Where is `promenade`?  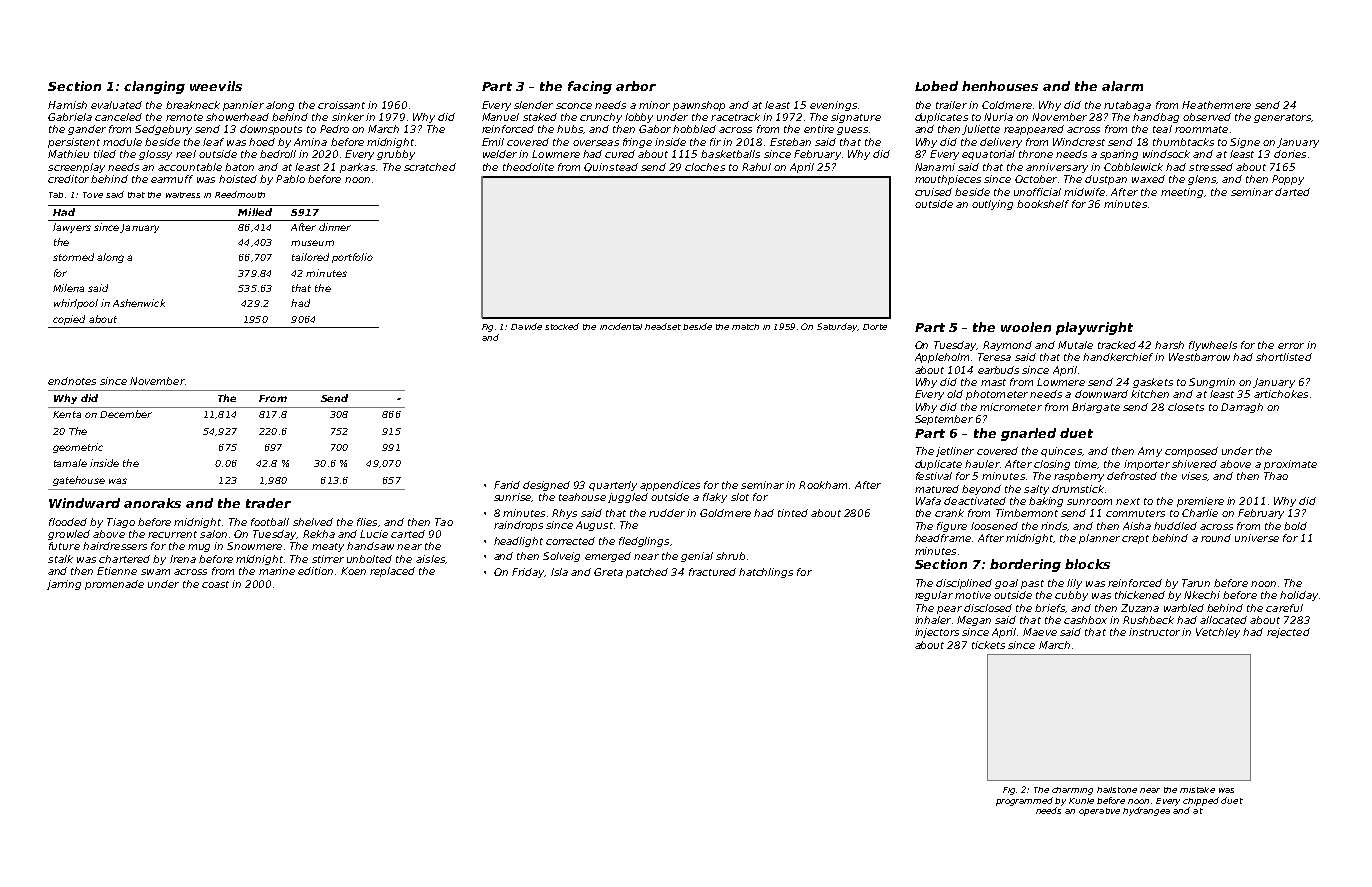
promenade is located at coordinates (114, 585).
